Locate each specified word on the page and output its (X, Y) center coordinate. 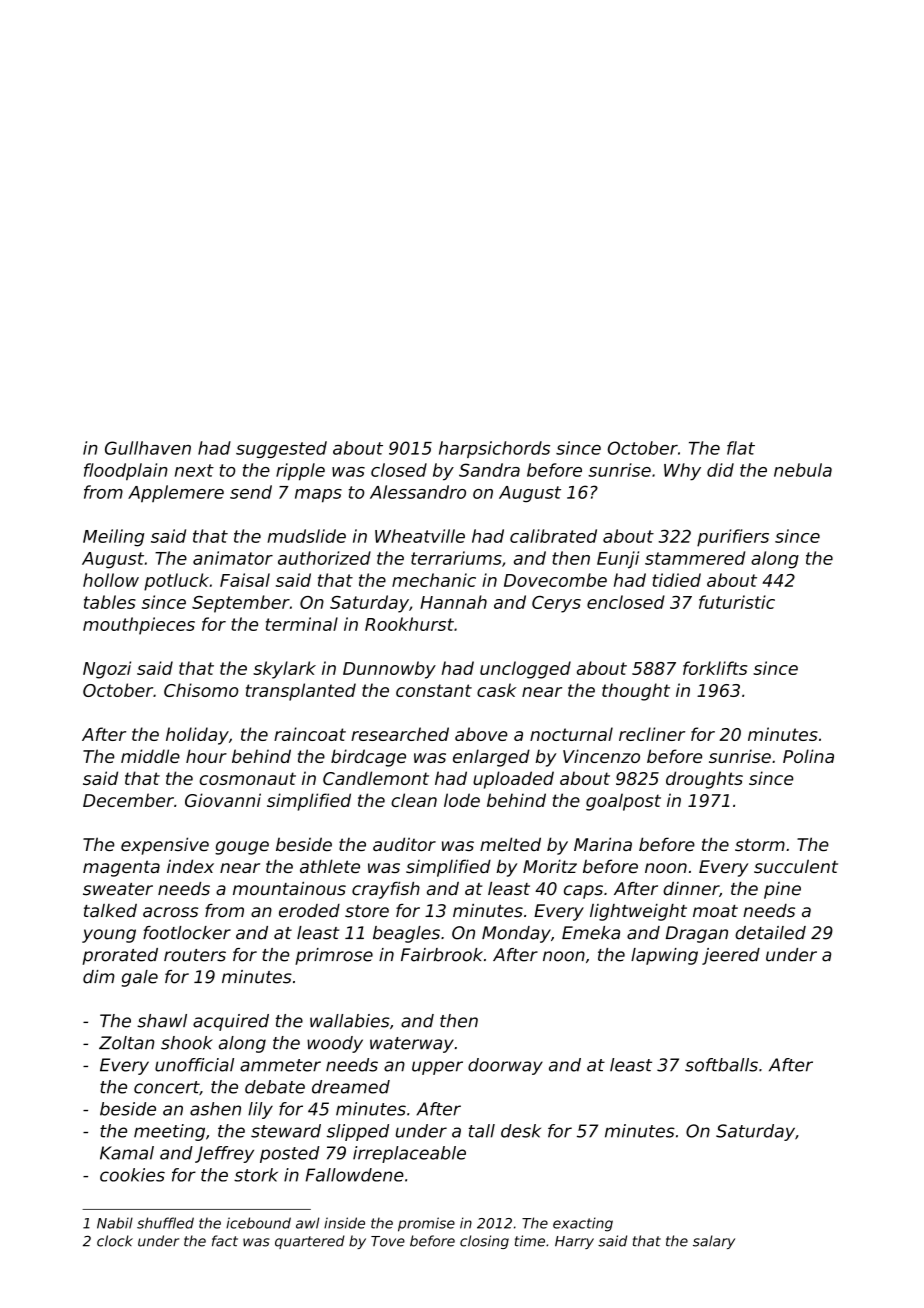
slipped (358, 1132)
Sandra (489, 470)
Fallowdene (355, 1175)
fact (225, 1241)
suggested (281, 449)
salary (714, 1242)
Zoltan (126, 1043)
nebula (803, 470)
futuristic (737, 602)
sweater (118, 889)
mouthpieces (139, 626)
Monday (516, 934)
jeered (731, 956)
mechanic (434, 580)
